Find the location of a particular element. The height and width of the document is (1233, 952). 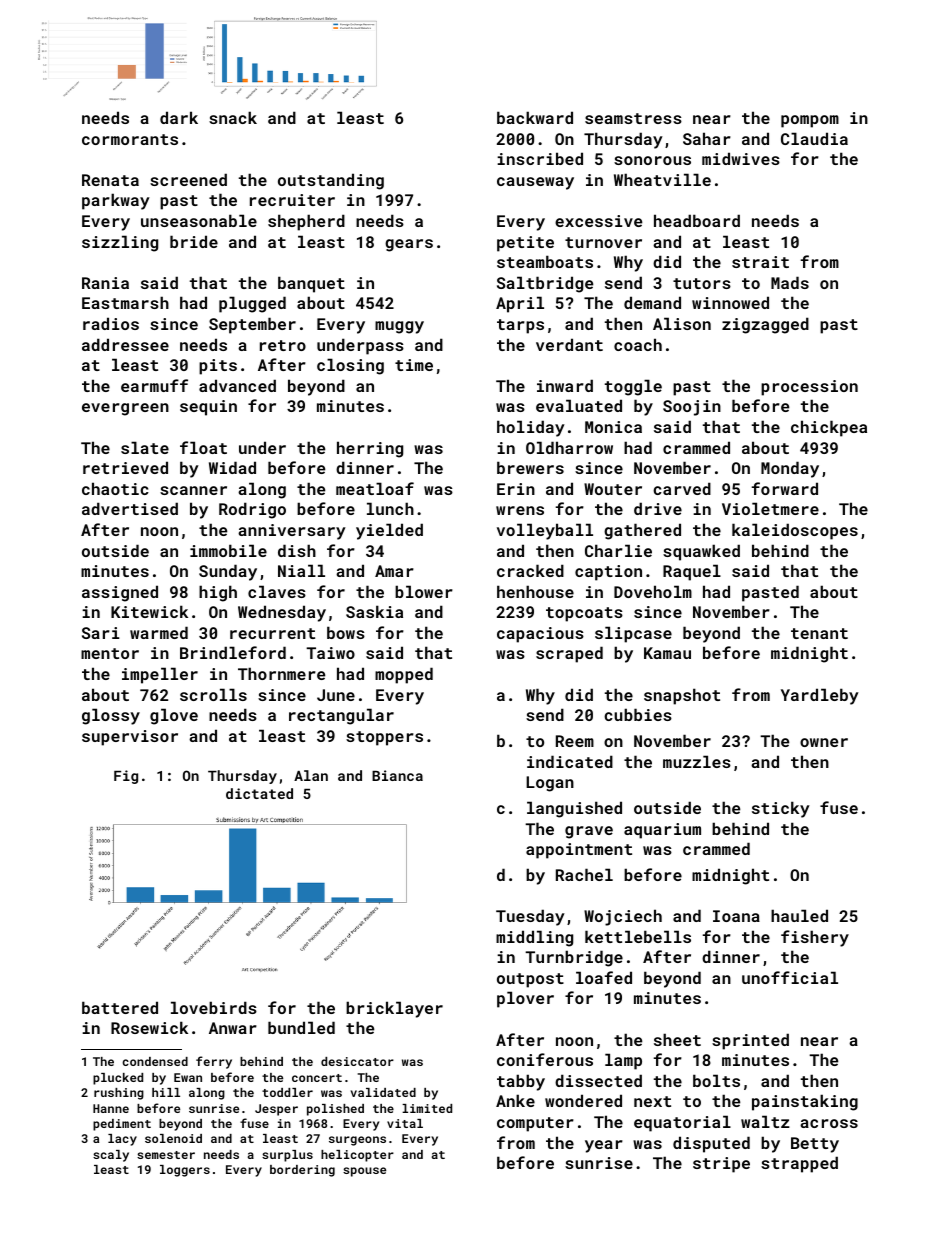

plover is located at coordinates (525, 999).
